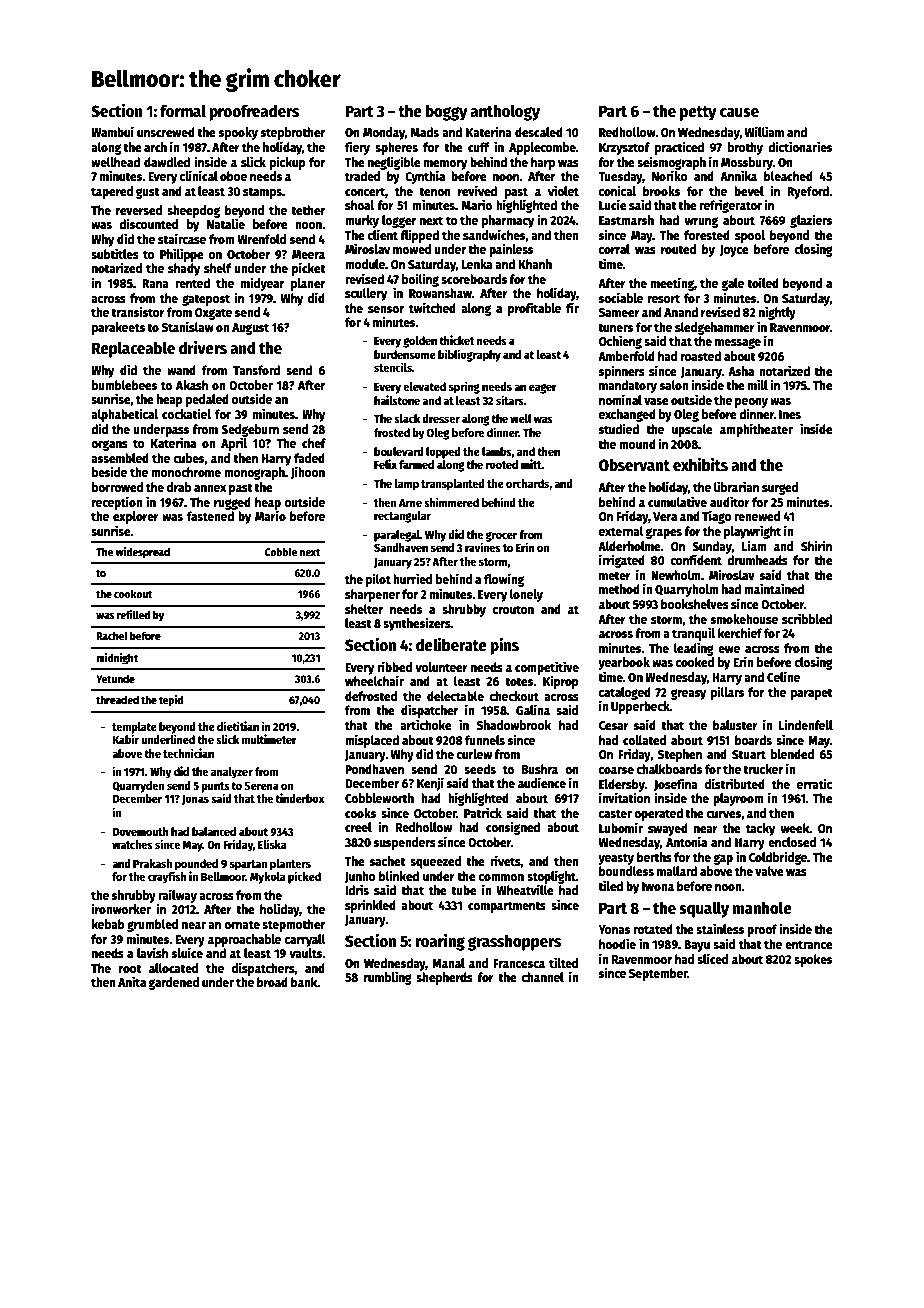 This screenshot has height=1308, width=924. I want to click on beside, so click(109, 471).
